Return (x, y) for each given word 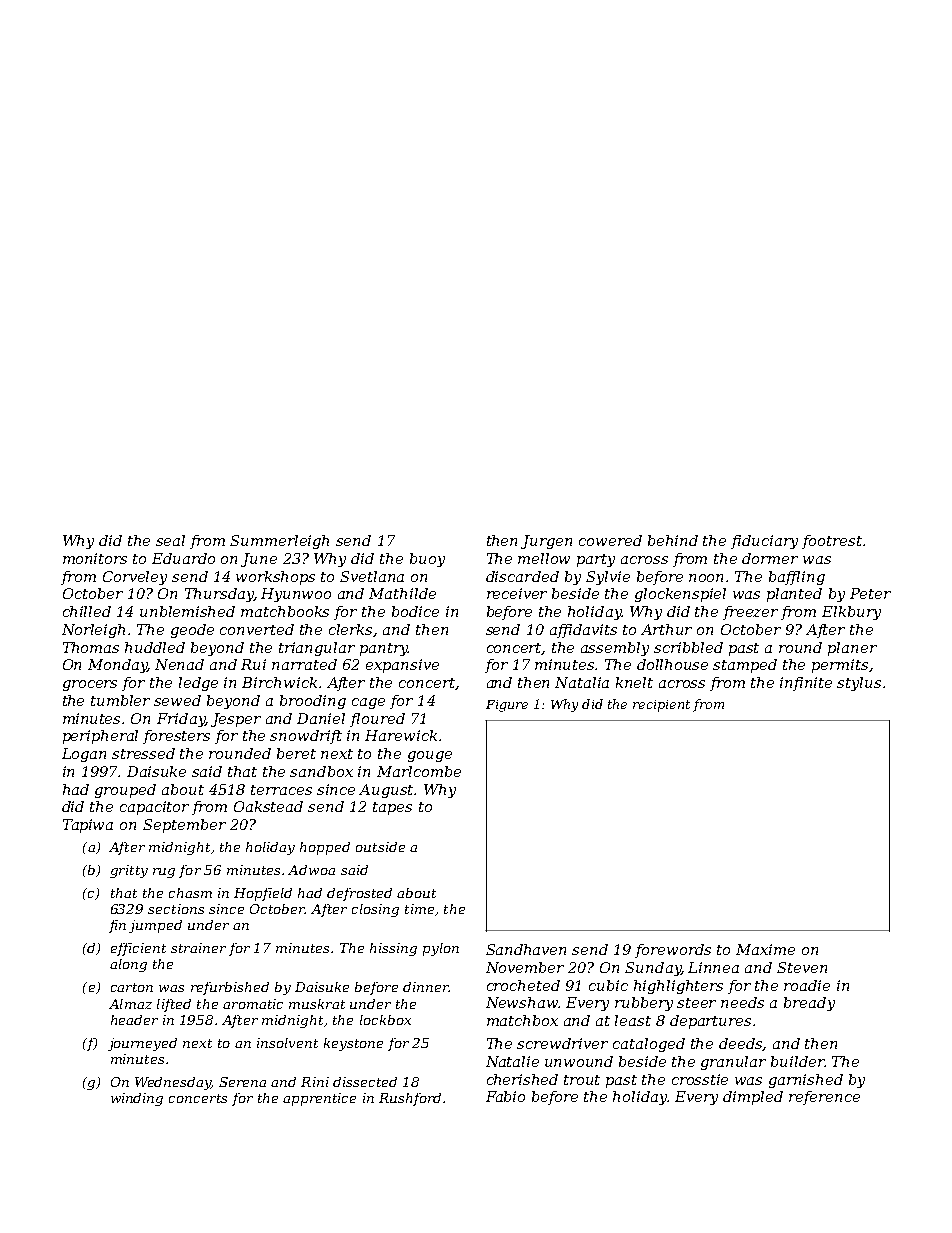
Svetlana (372, 576)
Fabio (505, 1096)
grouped (125, 791)
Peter (870, 593)
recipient (661, 706)
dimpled (753, 1098)
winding (137, 1099)
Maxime (765, 949)
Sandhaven (526, 949)
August (387, 791)
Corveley (135, 578)
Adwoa (311, 870)
